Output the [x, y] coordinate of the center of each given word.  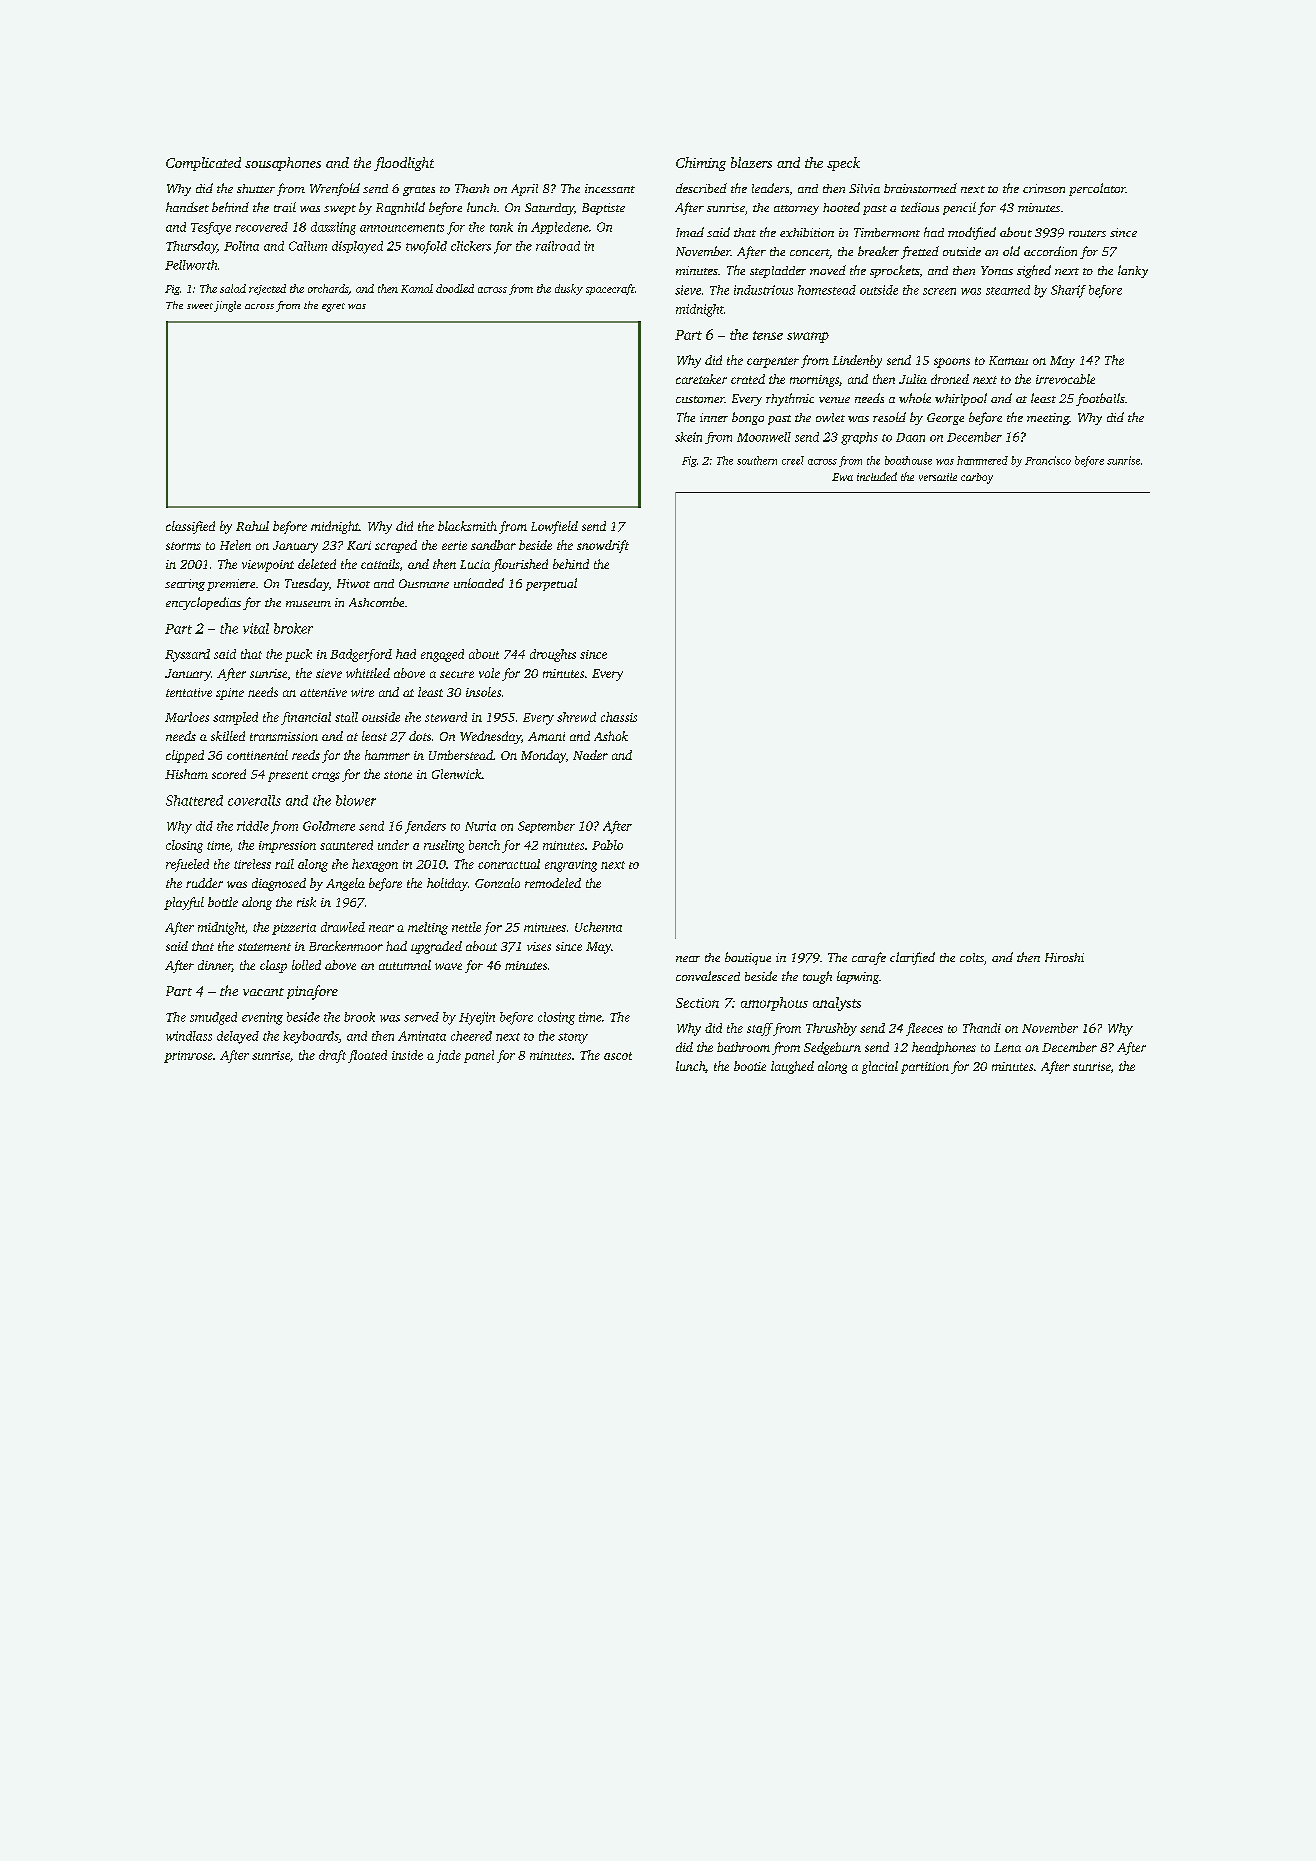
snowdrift [603, 546]
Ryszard [187, 655]
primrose [188, 1057]
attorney [796, 210]
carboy [977, 478]
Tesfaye [211, 228]
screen [939, 291]
